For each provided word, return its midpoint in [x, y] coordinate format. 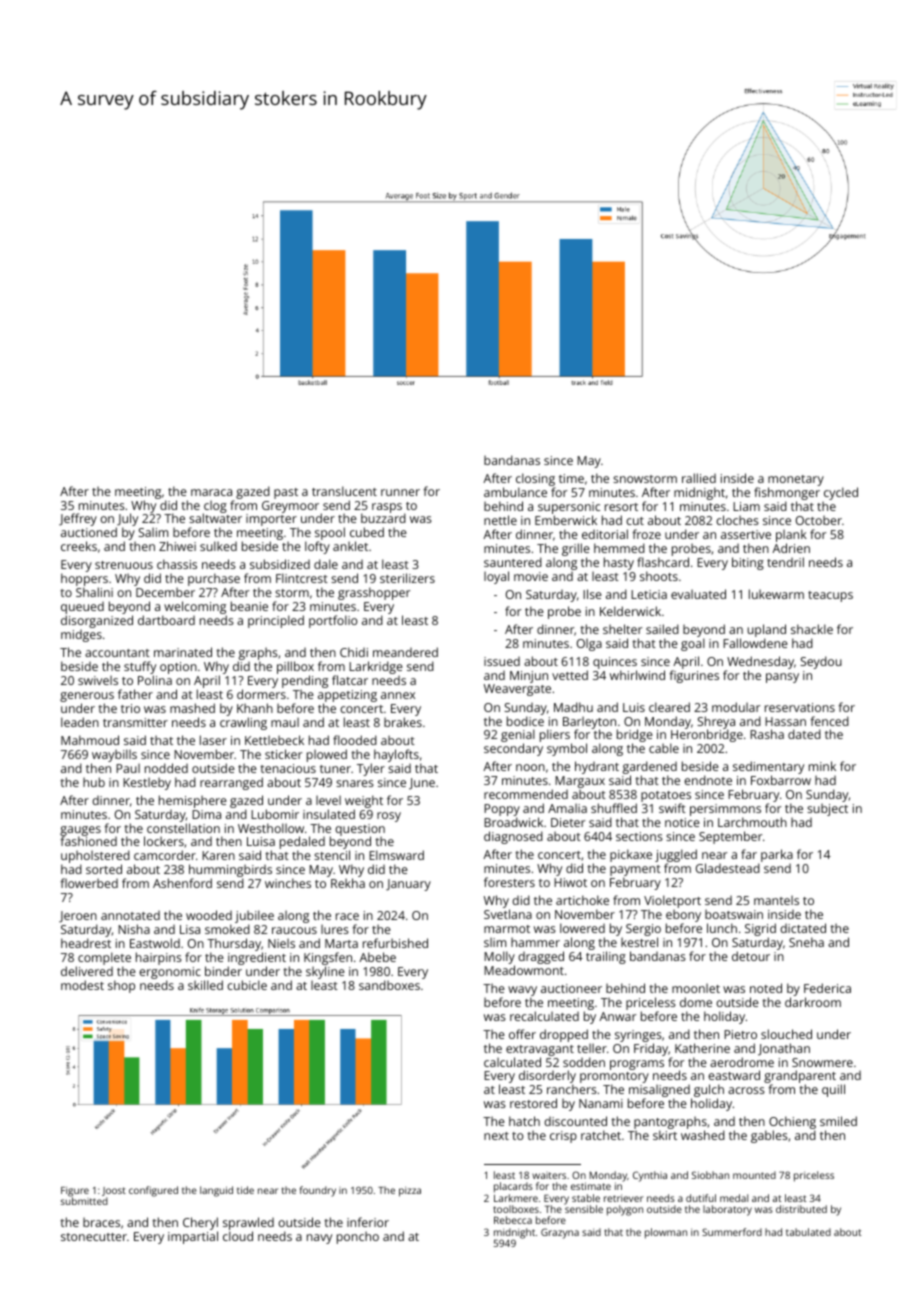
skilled [205, 985]
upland [766, 630]
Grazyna [560, 1233]
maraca [211, 492]
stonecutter [94, 1237]
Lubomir [275, 814]
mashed [192, 708]
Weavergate [517, 690]
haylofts [396, 755]
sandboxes [389, 985]
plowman [666, 1233]
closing [535, 479]
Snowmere [822, 1062]
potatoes [666, 796]
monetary [796, 481]
